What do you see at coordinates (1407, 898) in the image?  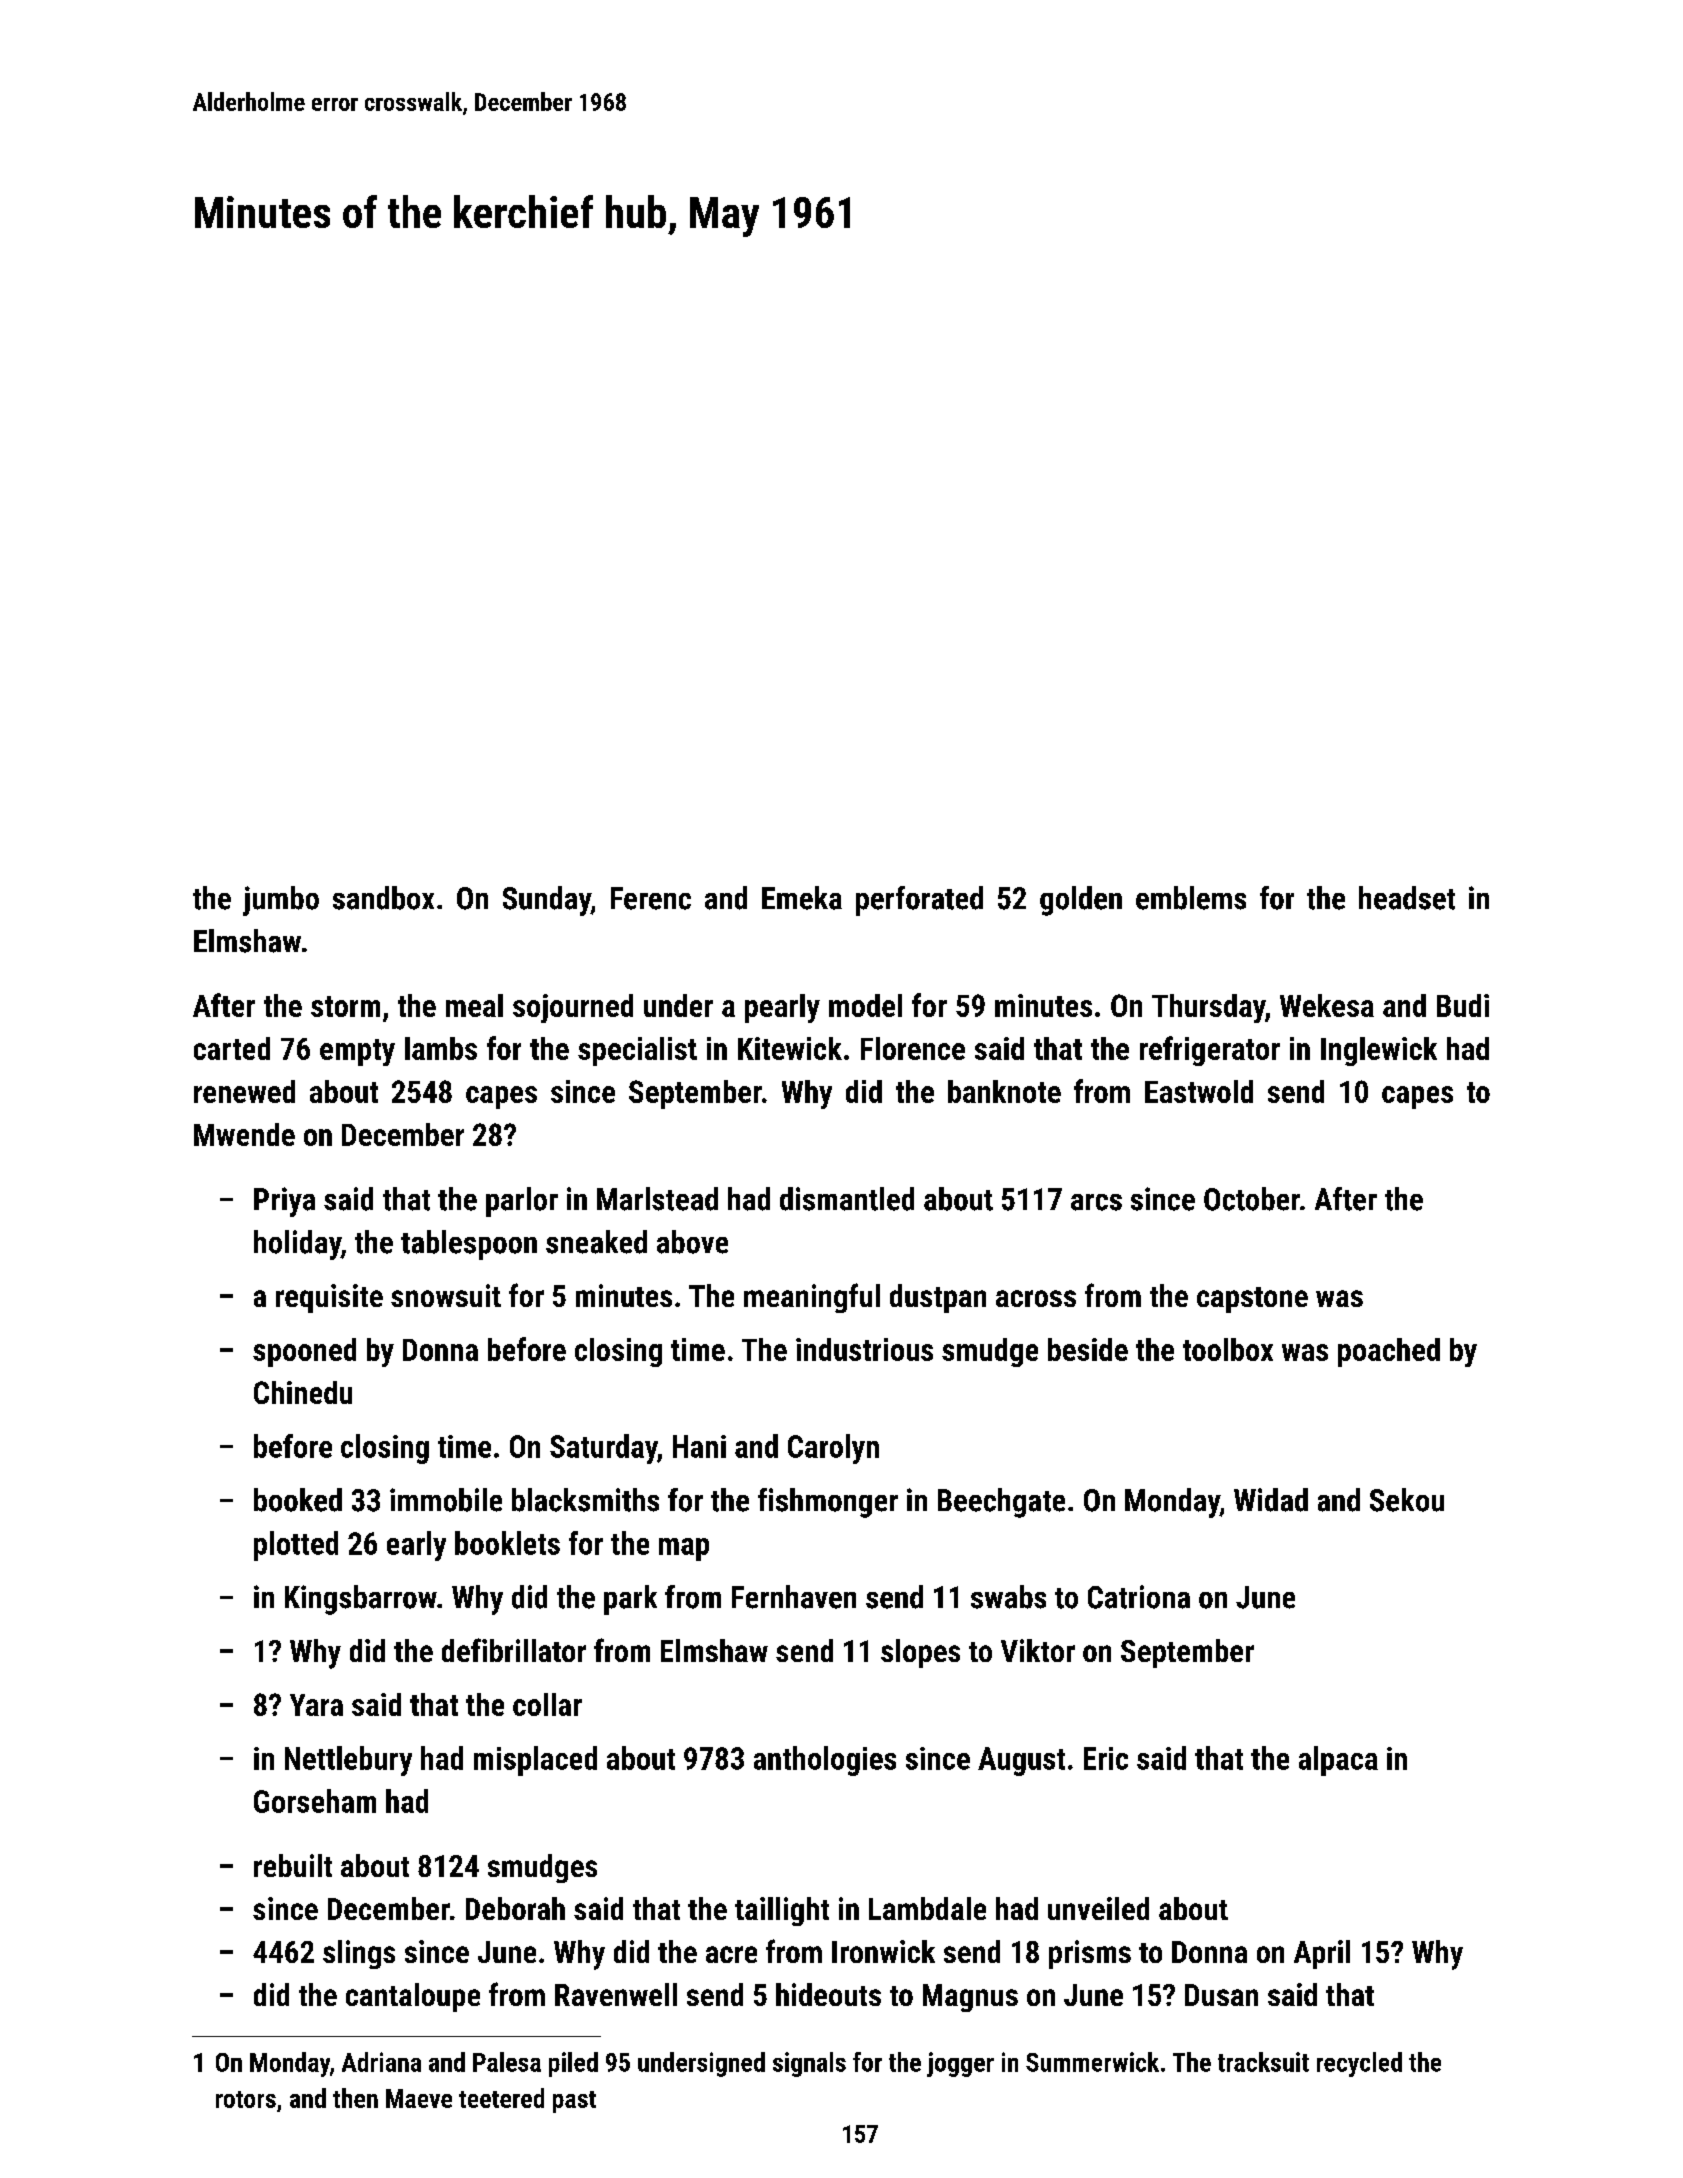 I see `headset` at bounding box center [1407, 898].
